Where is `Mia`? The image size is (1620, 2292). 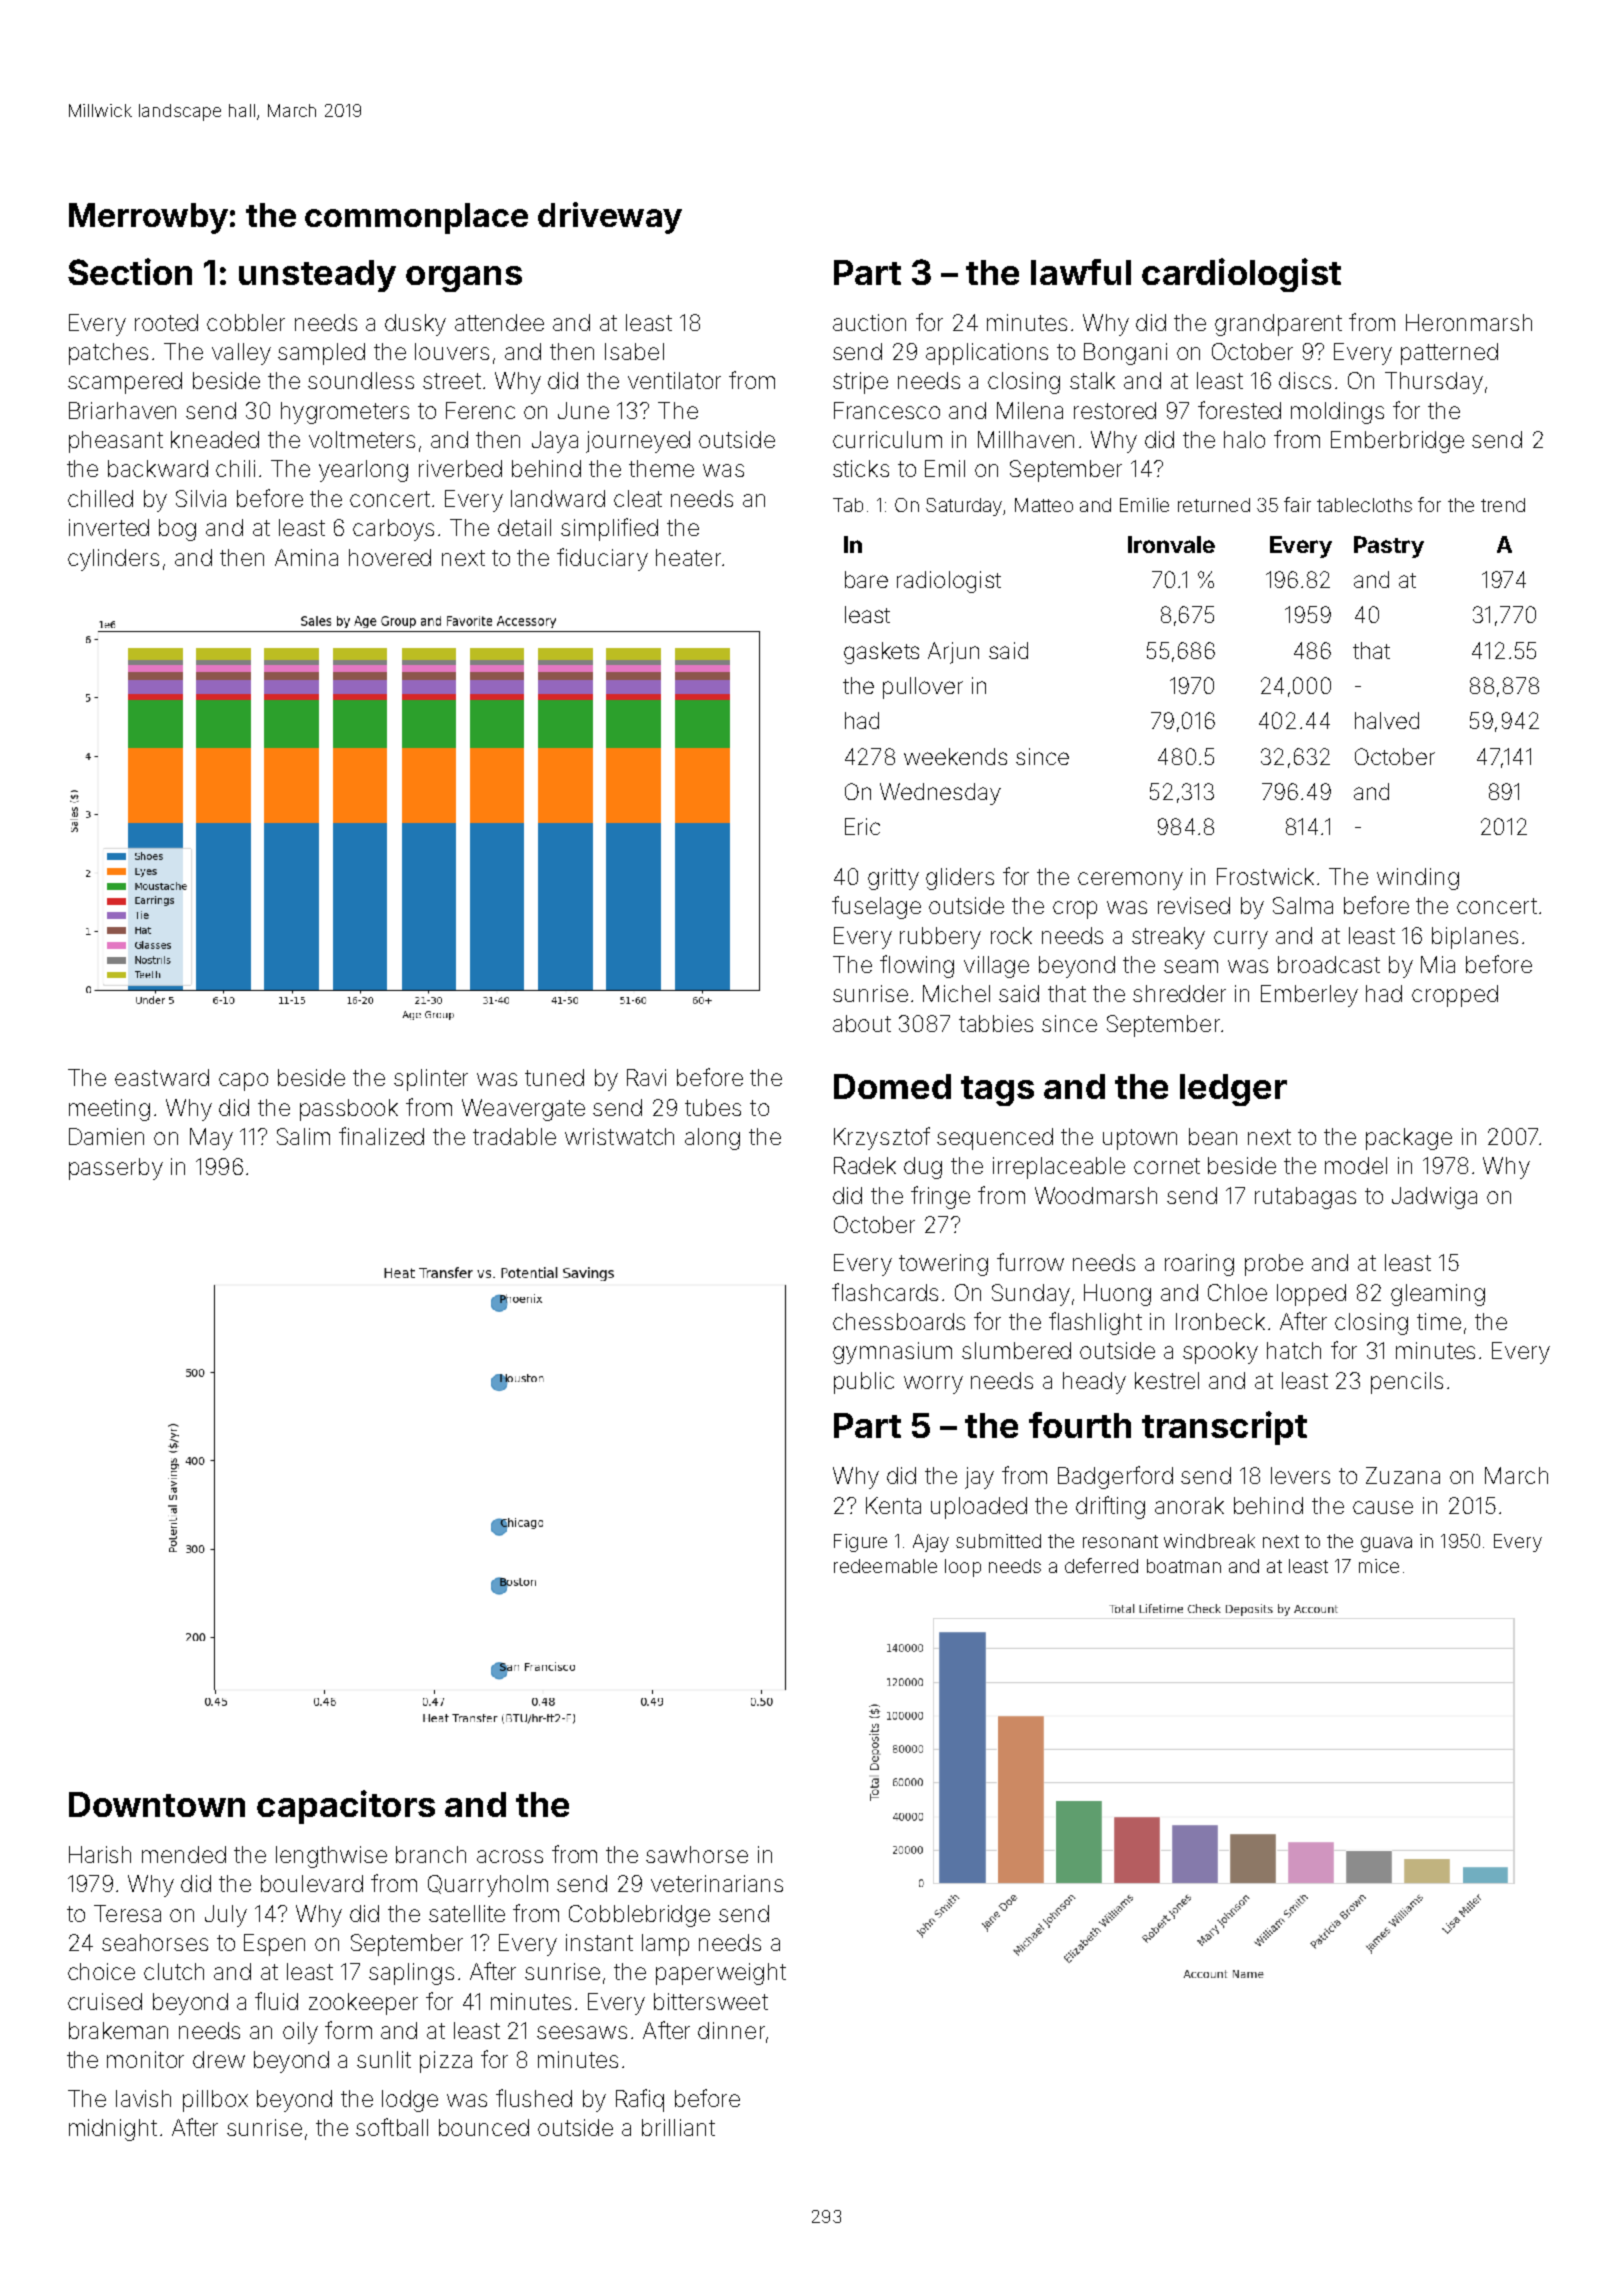
Mia is located at coordinates (1438, 964).
